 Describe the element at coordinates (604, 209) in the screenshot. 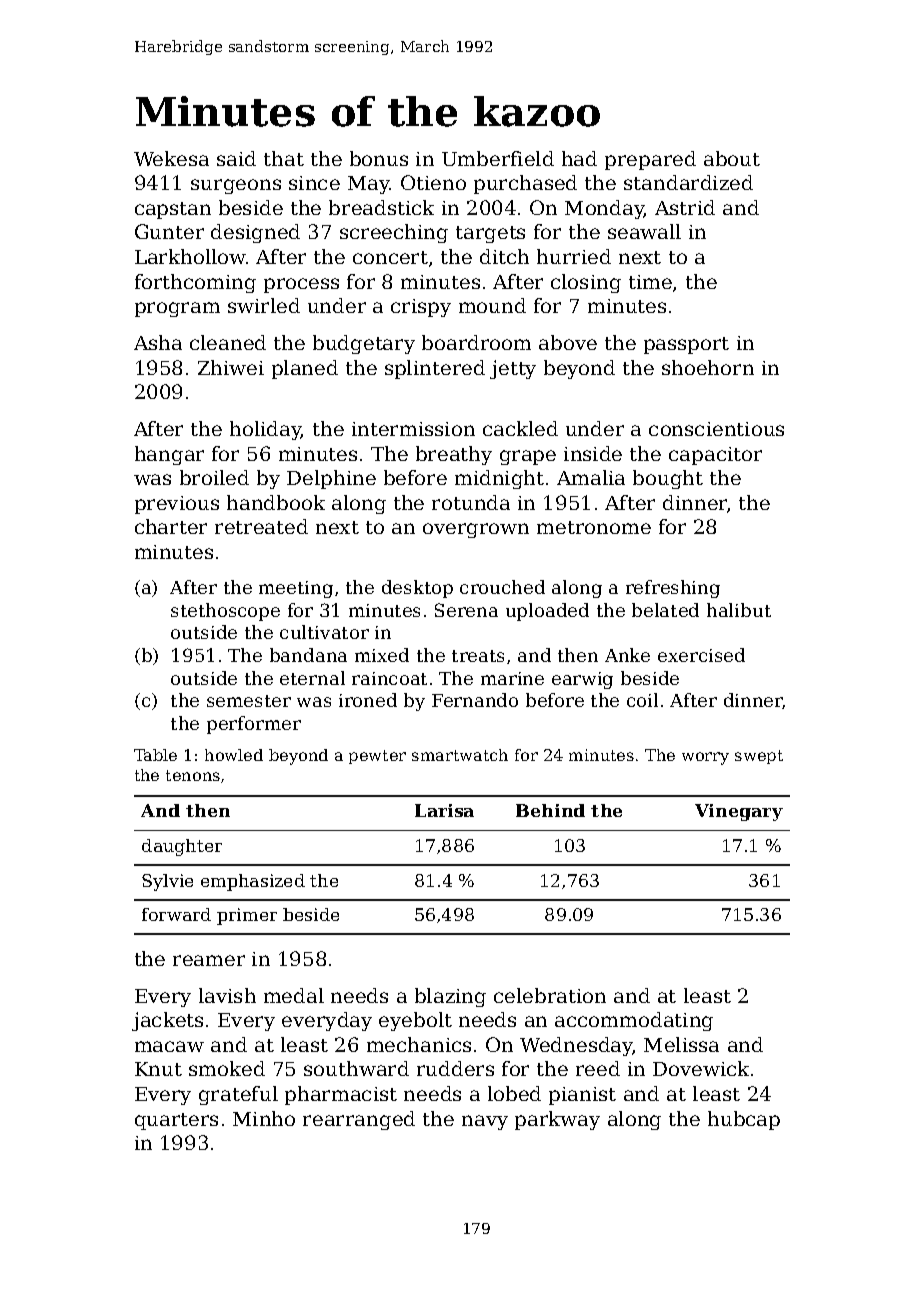

I see `Monday` at that location.
